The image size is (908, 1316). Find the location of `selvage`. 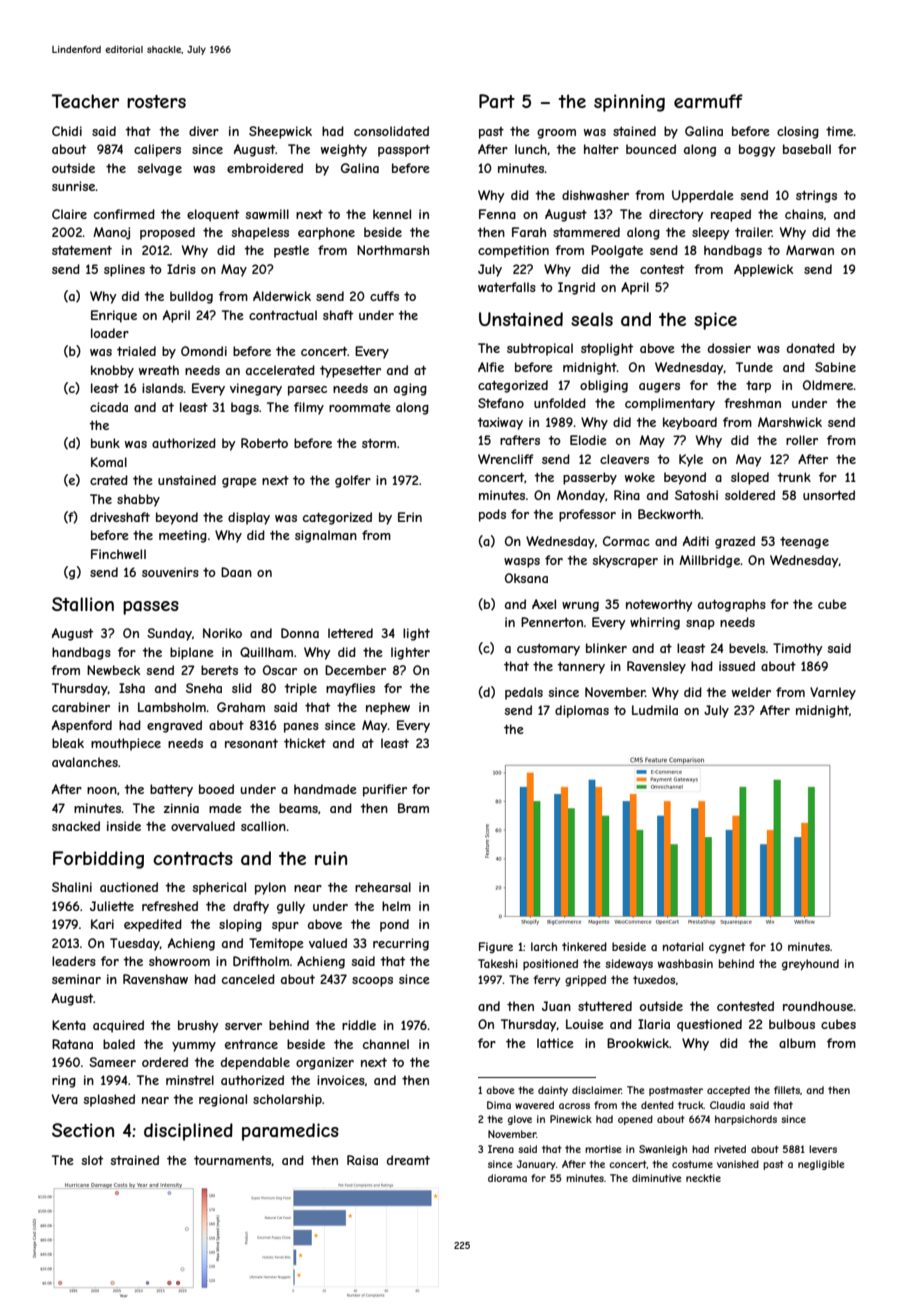

selvage is located at coordinates (159, 169).
